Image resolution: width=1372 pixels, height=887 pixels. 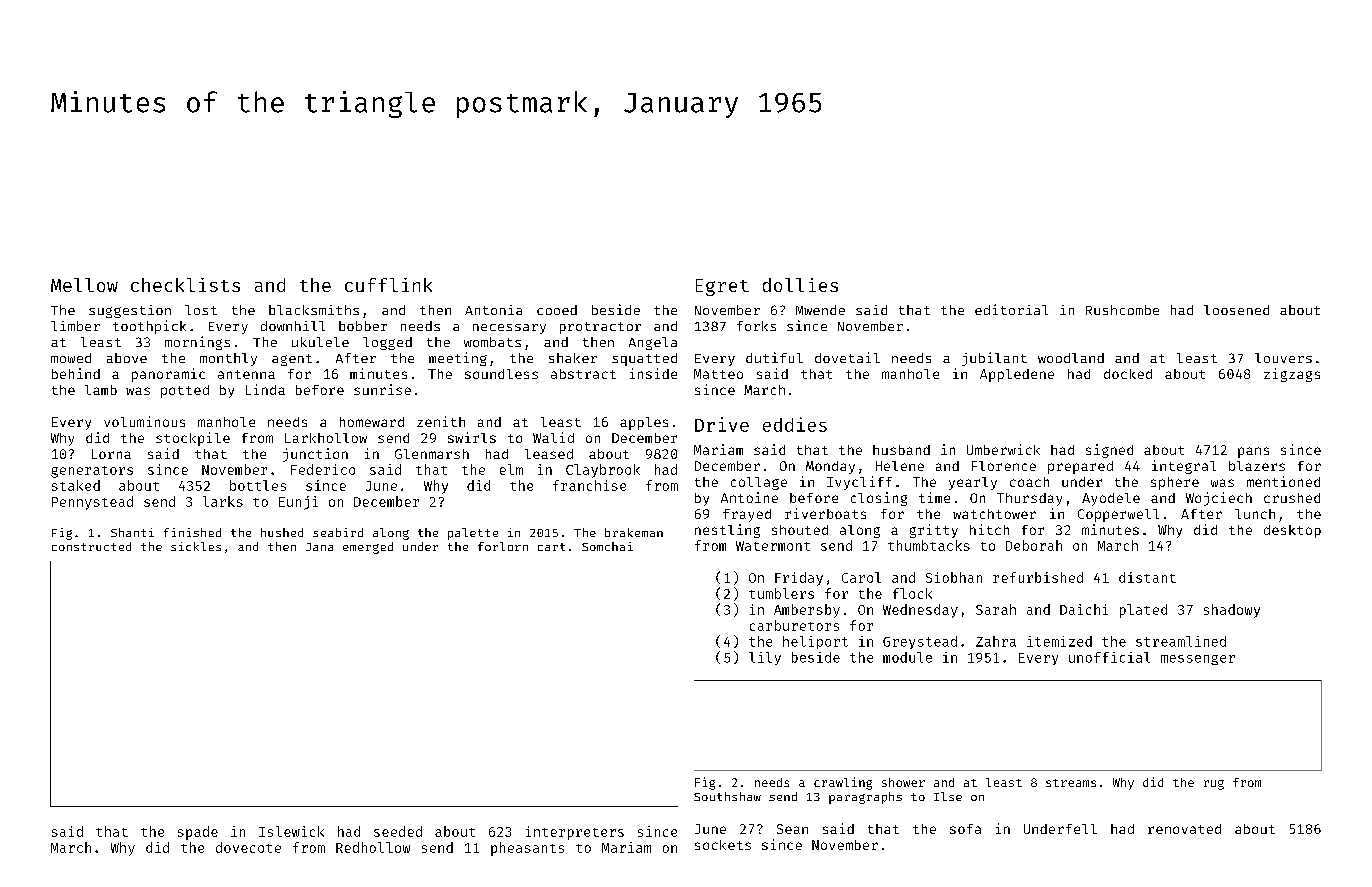 What do you see at coordinates (493, 310) in the image?
I see `Antonia` at bounding box center [493, 310].
